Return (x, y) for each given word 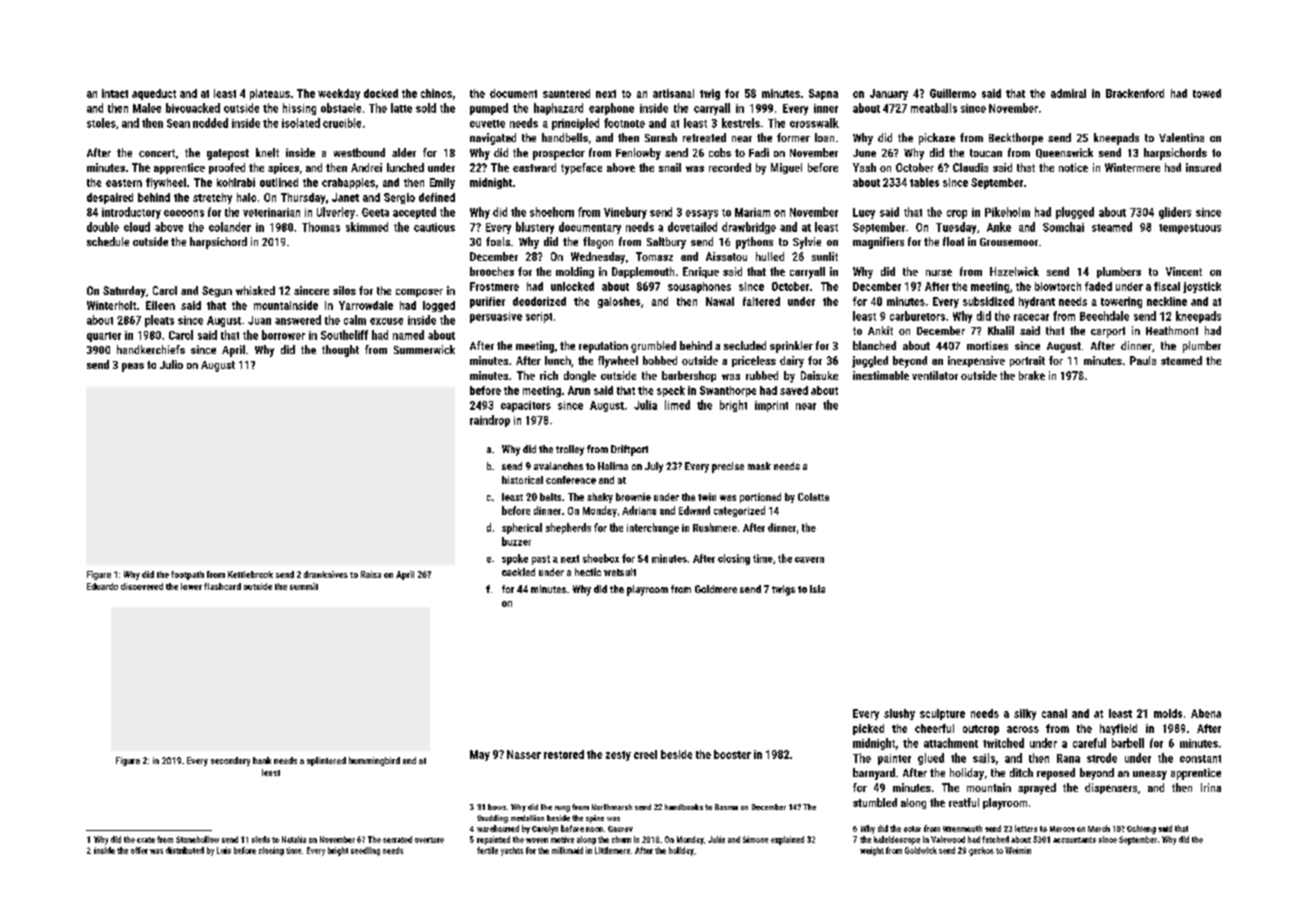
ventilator (935, 375)
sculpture (942, 714)
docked (381, 93)
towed (1207, 93)
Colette (813, 497)
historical (522, 480)
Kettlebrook (250, 574)
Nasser (524, 754)
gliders (1175, 213)
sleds (261, 839)
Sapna (823, 94)
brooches (492, 271)
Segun (217, 291)
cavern (809, 560)
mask (759, 466)
